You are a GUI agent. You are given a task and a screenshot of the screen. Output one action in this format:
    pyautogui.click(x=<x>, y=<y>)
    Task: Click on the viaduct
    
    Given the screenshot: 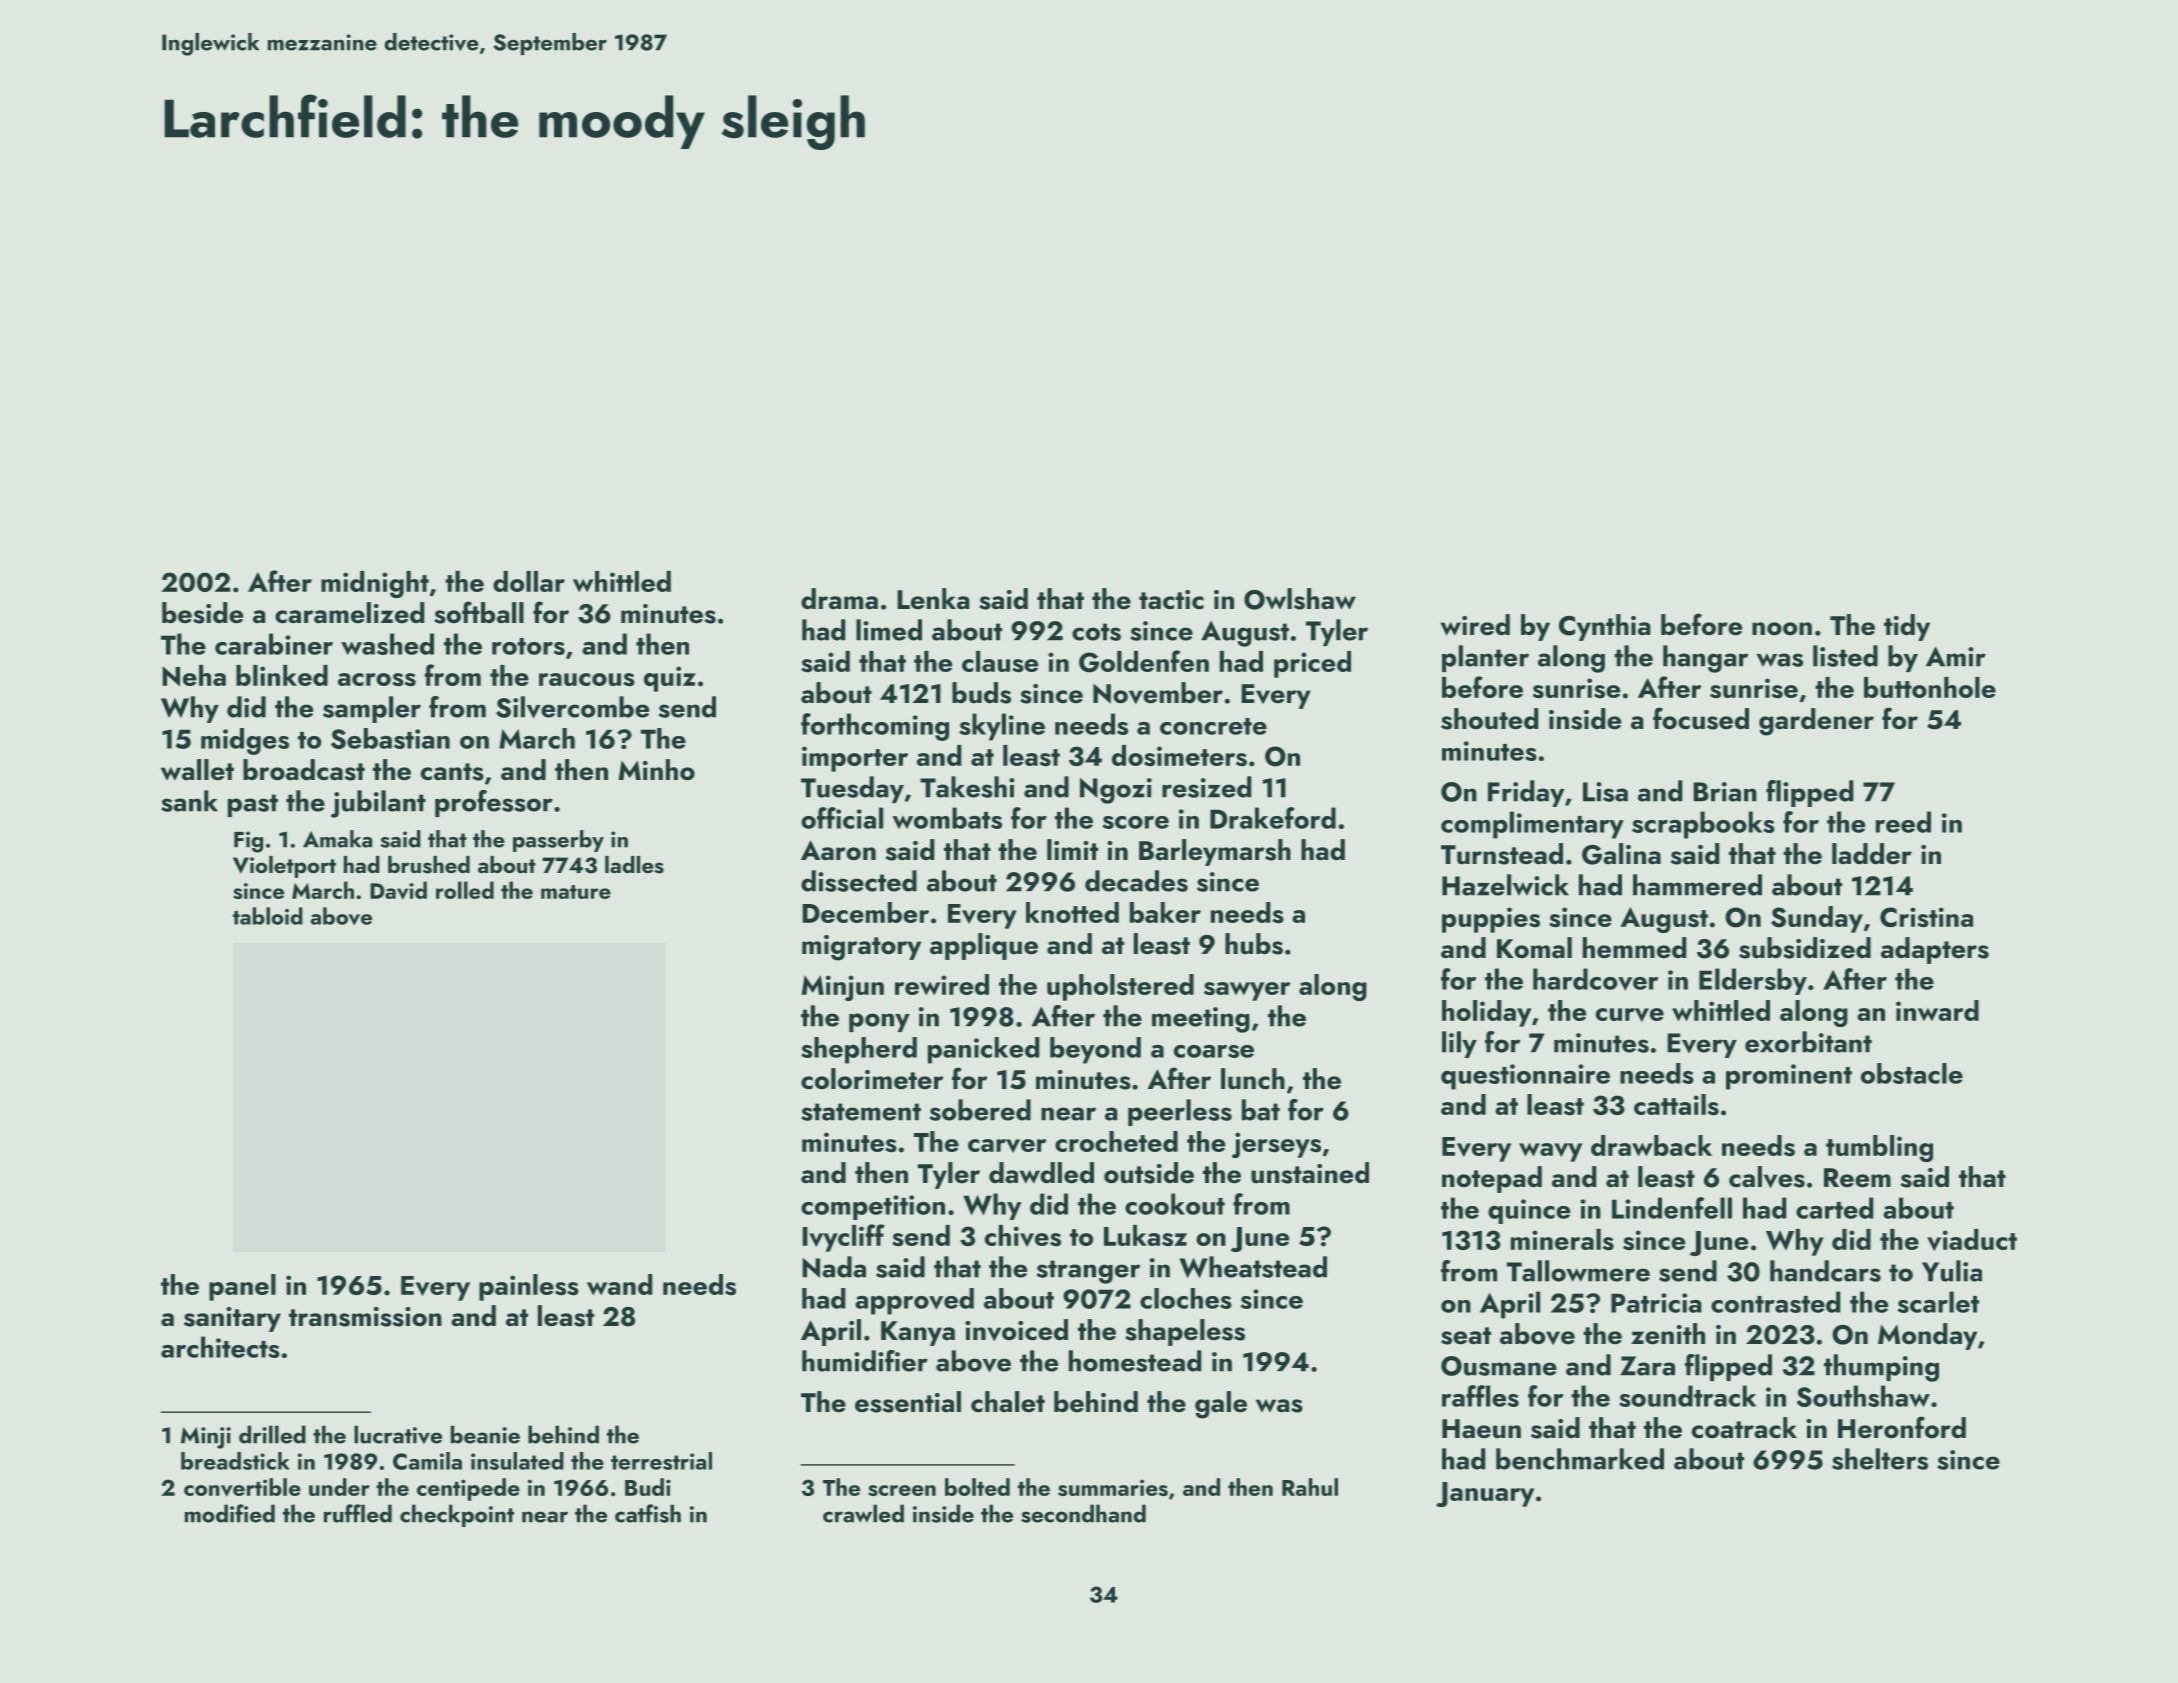 What is the action you would take?
    pyautogui.click(x=1972, y=1240)
